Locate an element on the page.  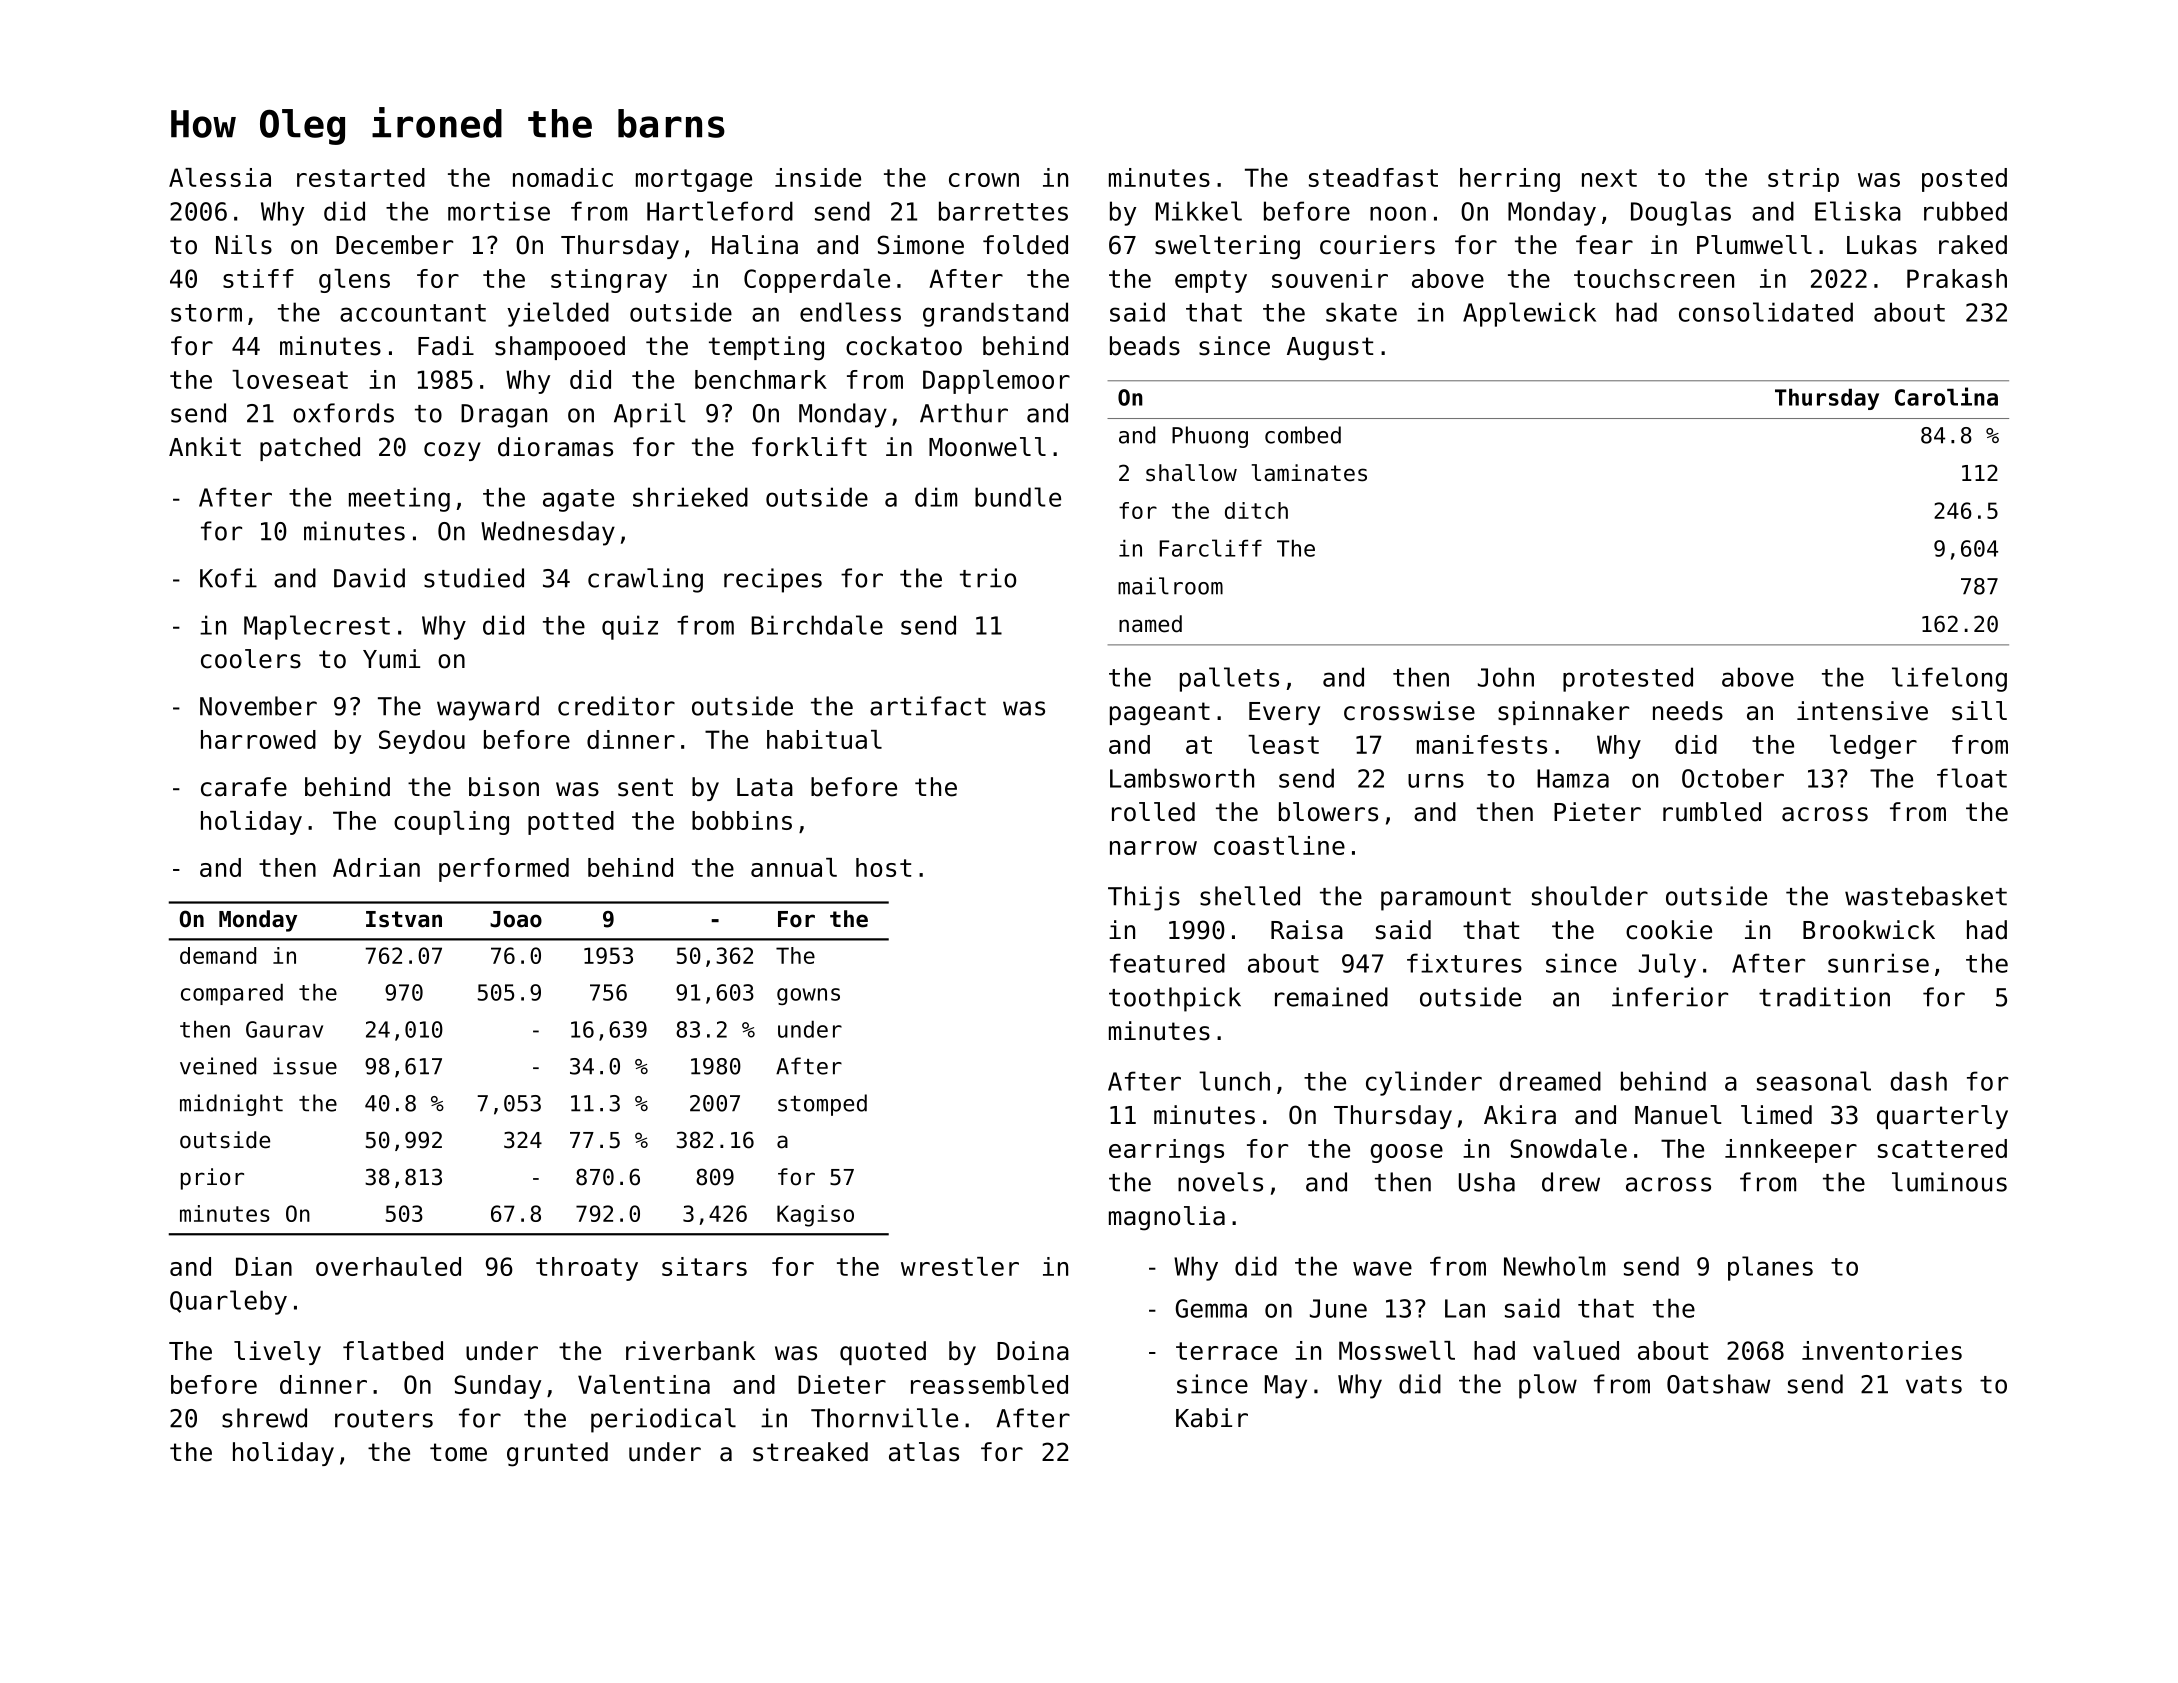
lifelong is located at coordinates (1949, 679).
